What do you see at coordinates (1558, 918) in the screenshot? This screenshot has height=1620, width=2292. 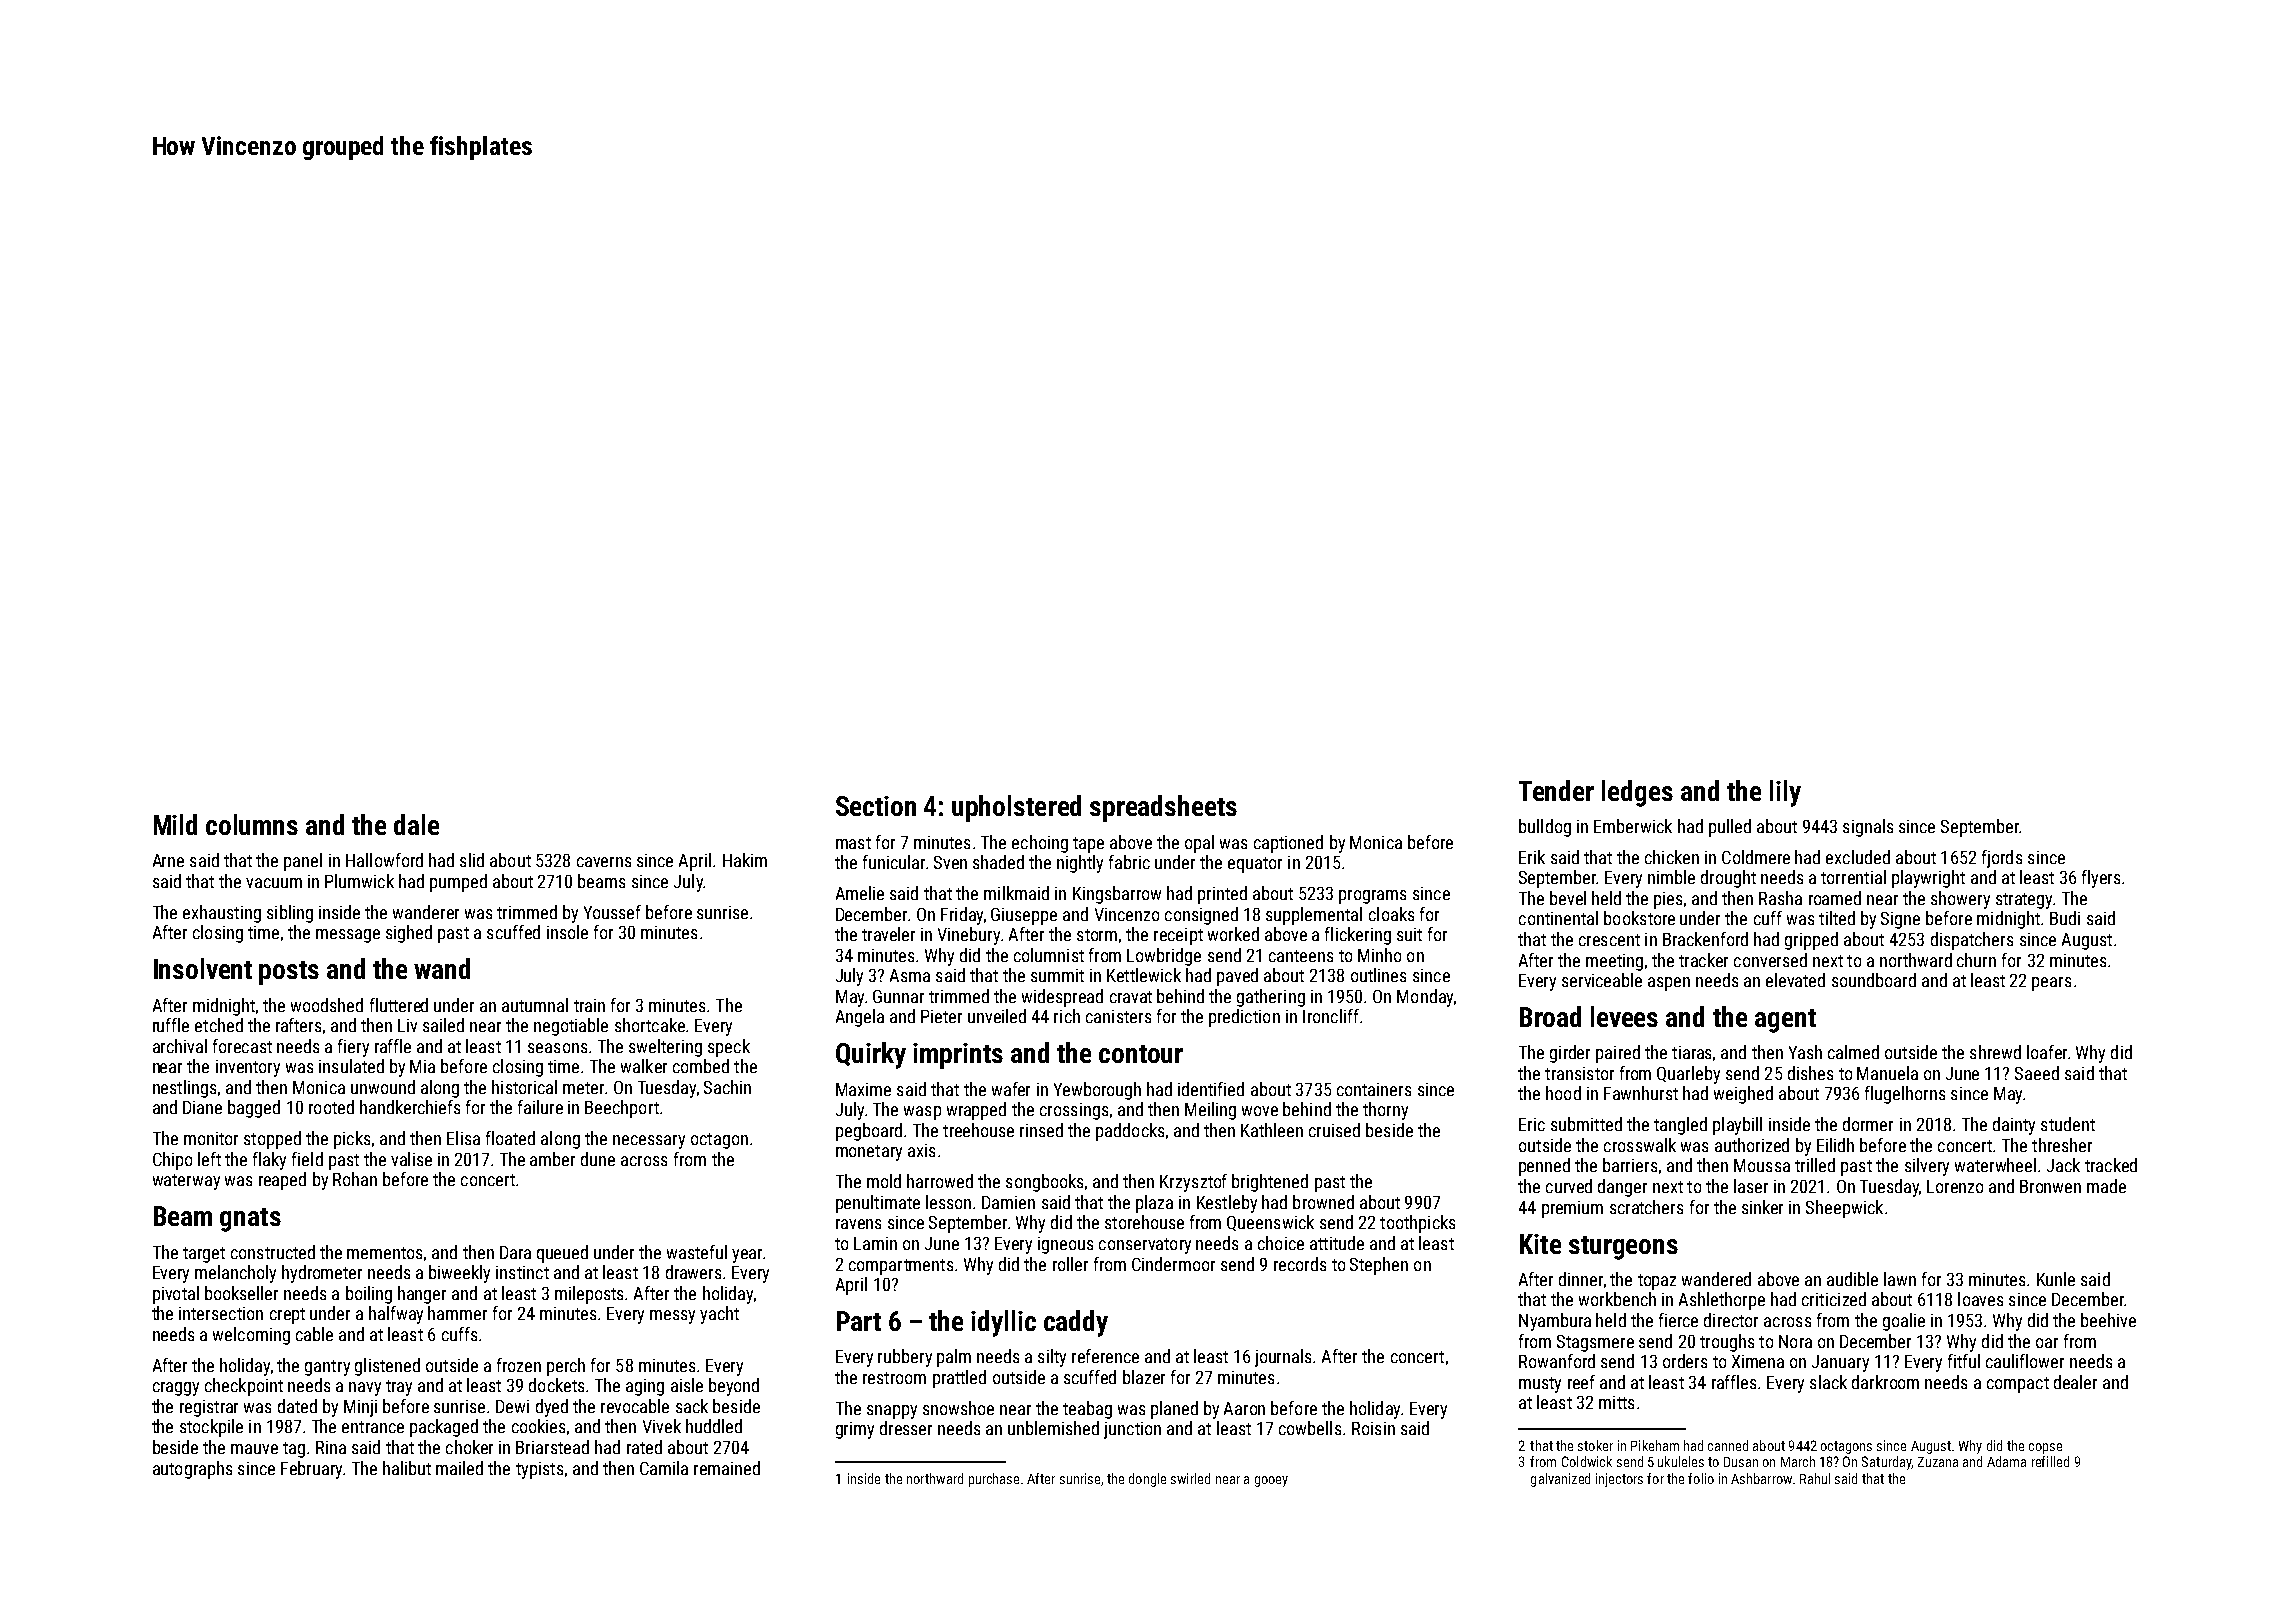 I see `continental` at bounding box center [1558, 918].
